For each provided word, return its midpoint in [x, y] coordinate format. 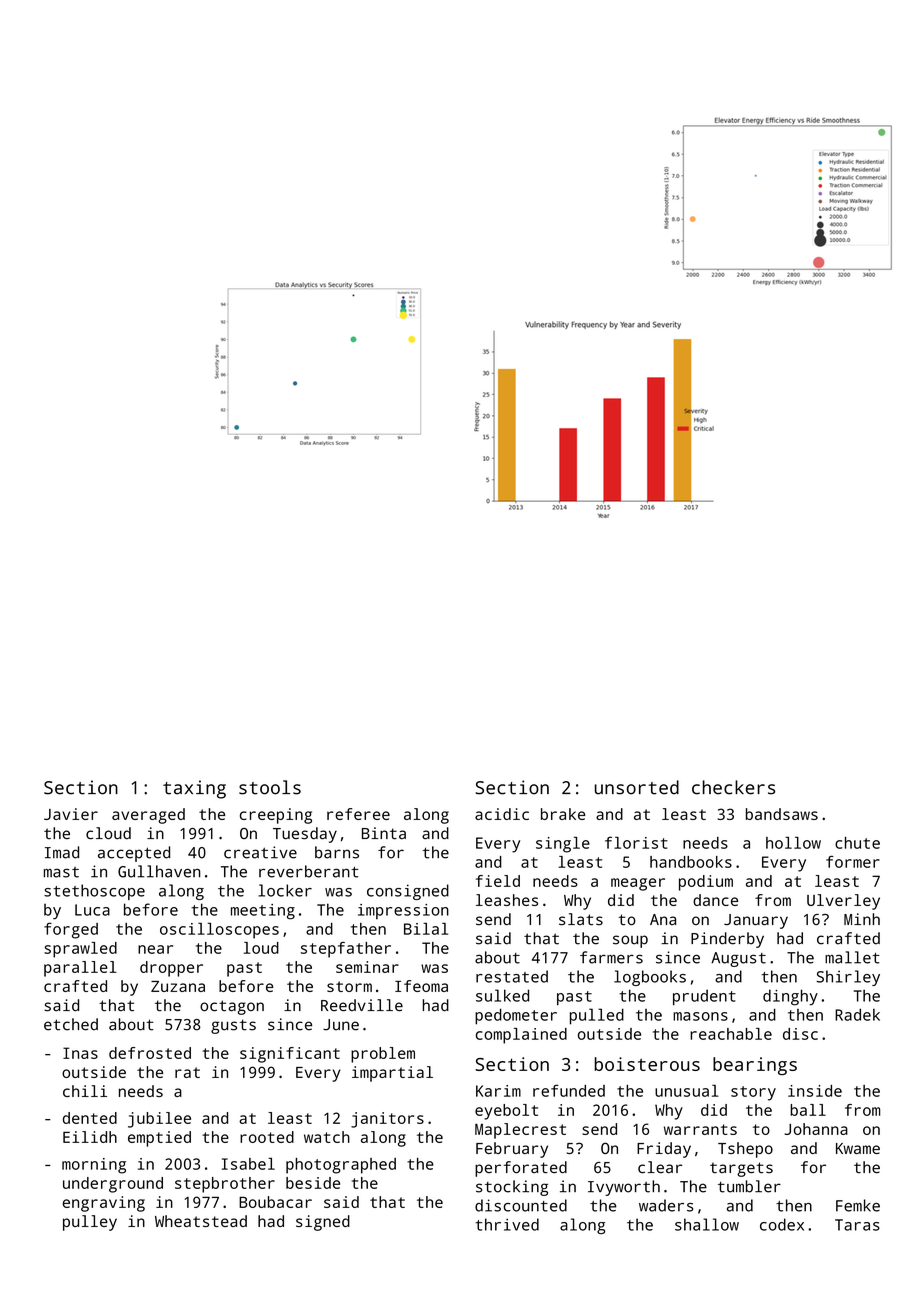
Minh [862, 919]
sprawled [80, 950]
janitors [387, 1120]
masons [700, 1016]
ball [808, 1110]
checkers [733, 787]
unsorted [637, 787]
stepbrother [225, 1185]
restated [512, 976]
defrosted [150, 1053]
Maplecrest [520, 1131]
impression [403, 911]
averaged [148, 816]
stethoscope [94, 892]
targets [741, 1169]
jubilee [159, 1120]
